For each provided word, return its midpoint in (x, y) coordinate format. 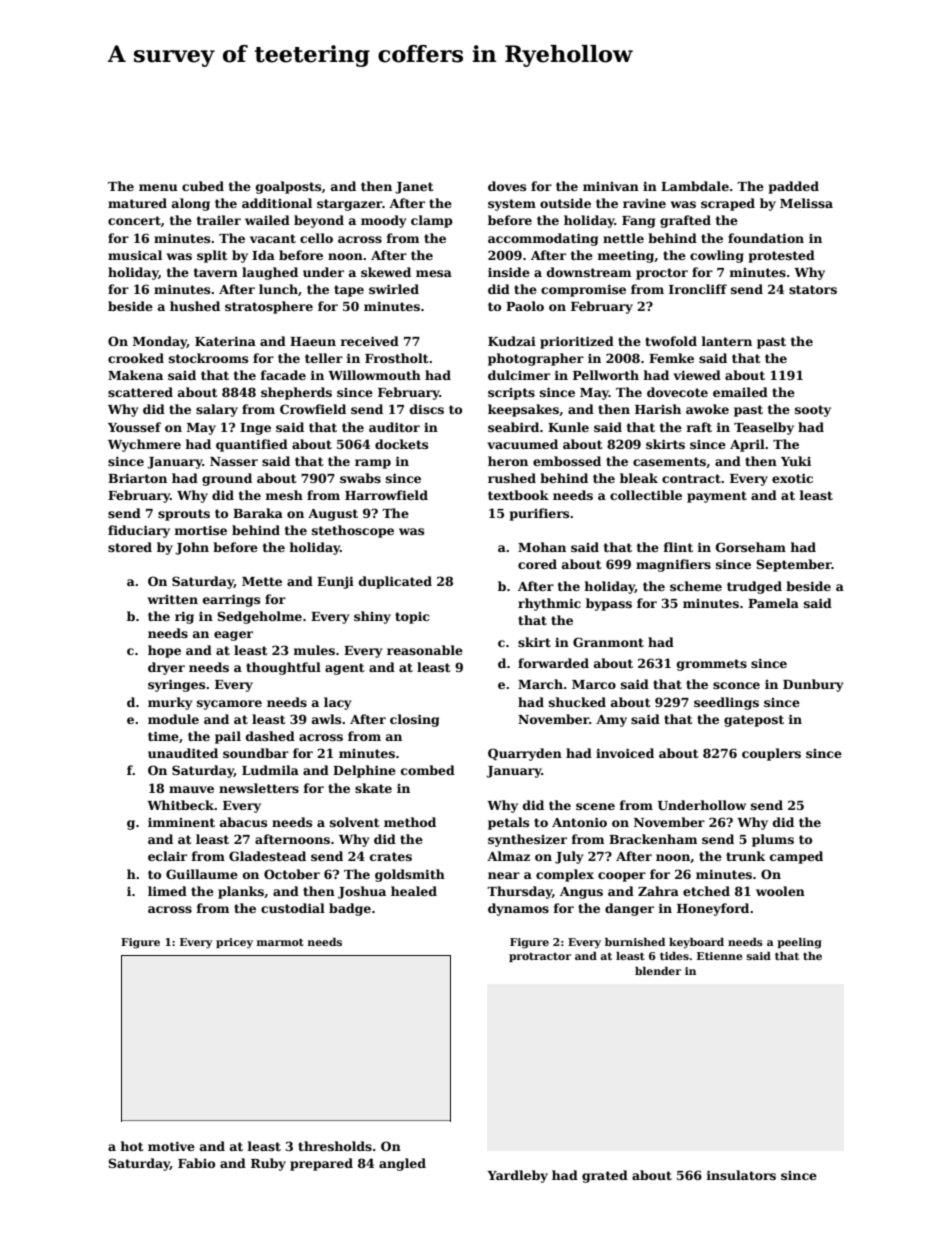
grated (605, 1176)
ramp (373, 464)
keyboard (696, 943)
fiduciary (139, 531)
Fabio (196, 1163)
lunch (278, 289)
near (504, 875)
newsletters (259, 788)
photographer (536, 359)
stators (813, 289)
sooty (813, 411)
